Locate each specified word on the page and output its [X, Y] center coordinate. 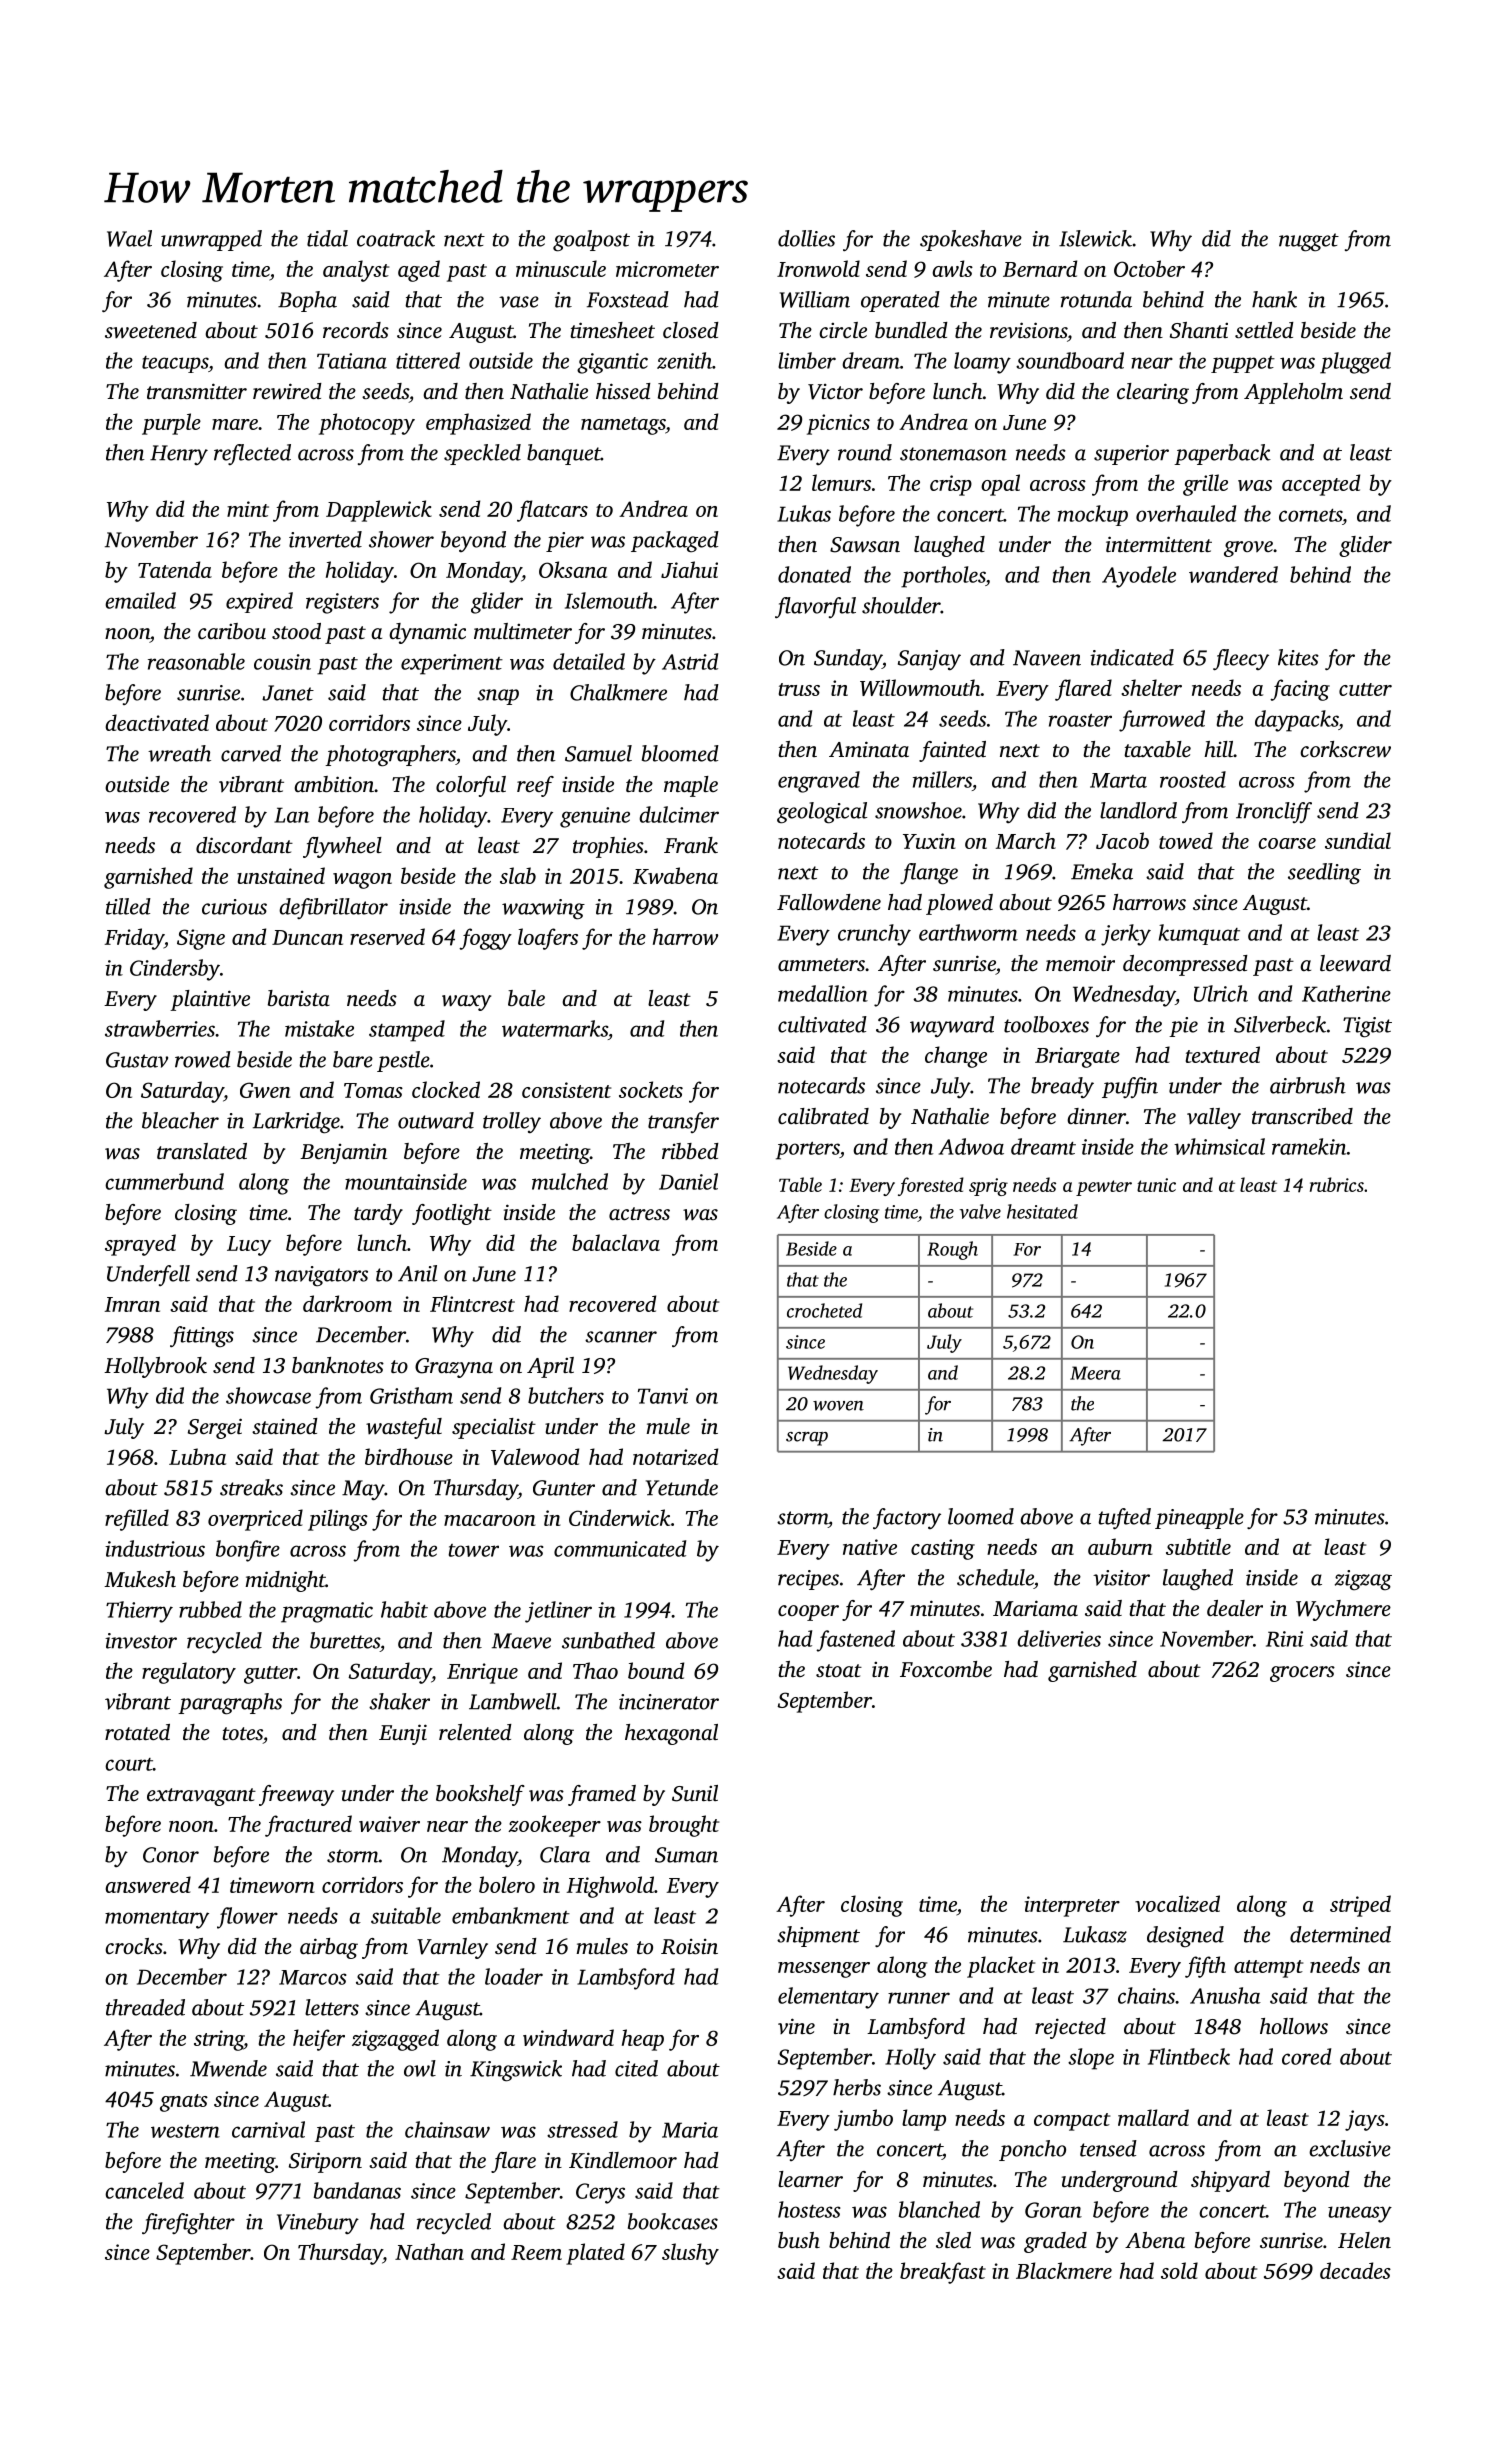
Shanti [1199, 330]
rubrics [1337, 1184]
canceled [144, 2190]
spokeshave [971, 240]
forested [931, 1186]
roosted [1193, 779]
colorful [471, 786]
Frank [691, 845]
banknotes [338, 1365]
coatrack [396, 238]
